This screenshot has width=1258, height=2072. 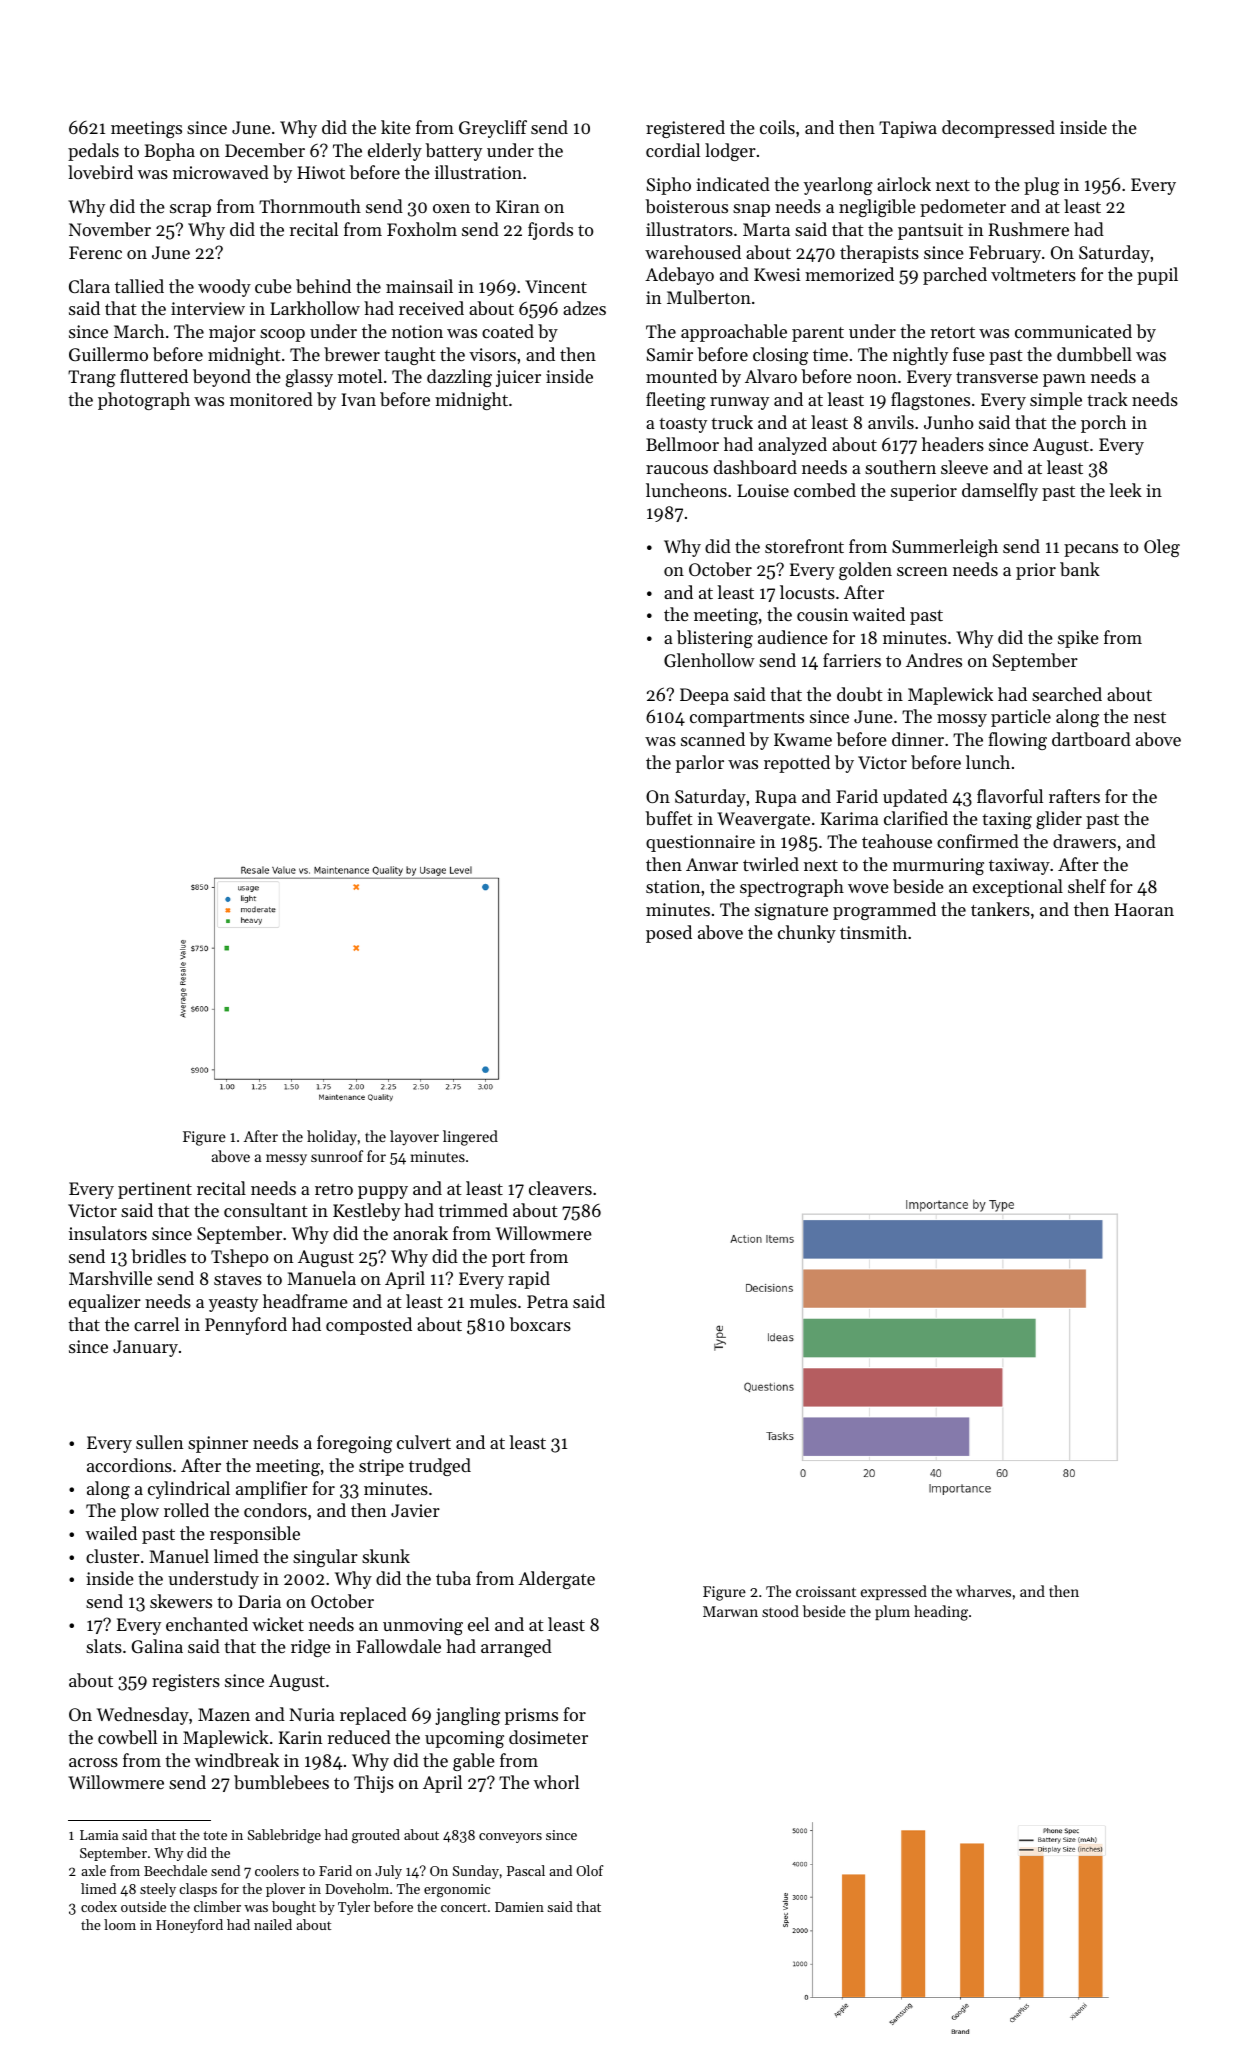 I want to click on lingered, so click(x=470, y=1138).
